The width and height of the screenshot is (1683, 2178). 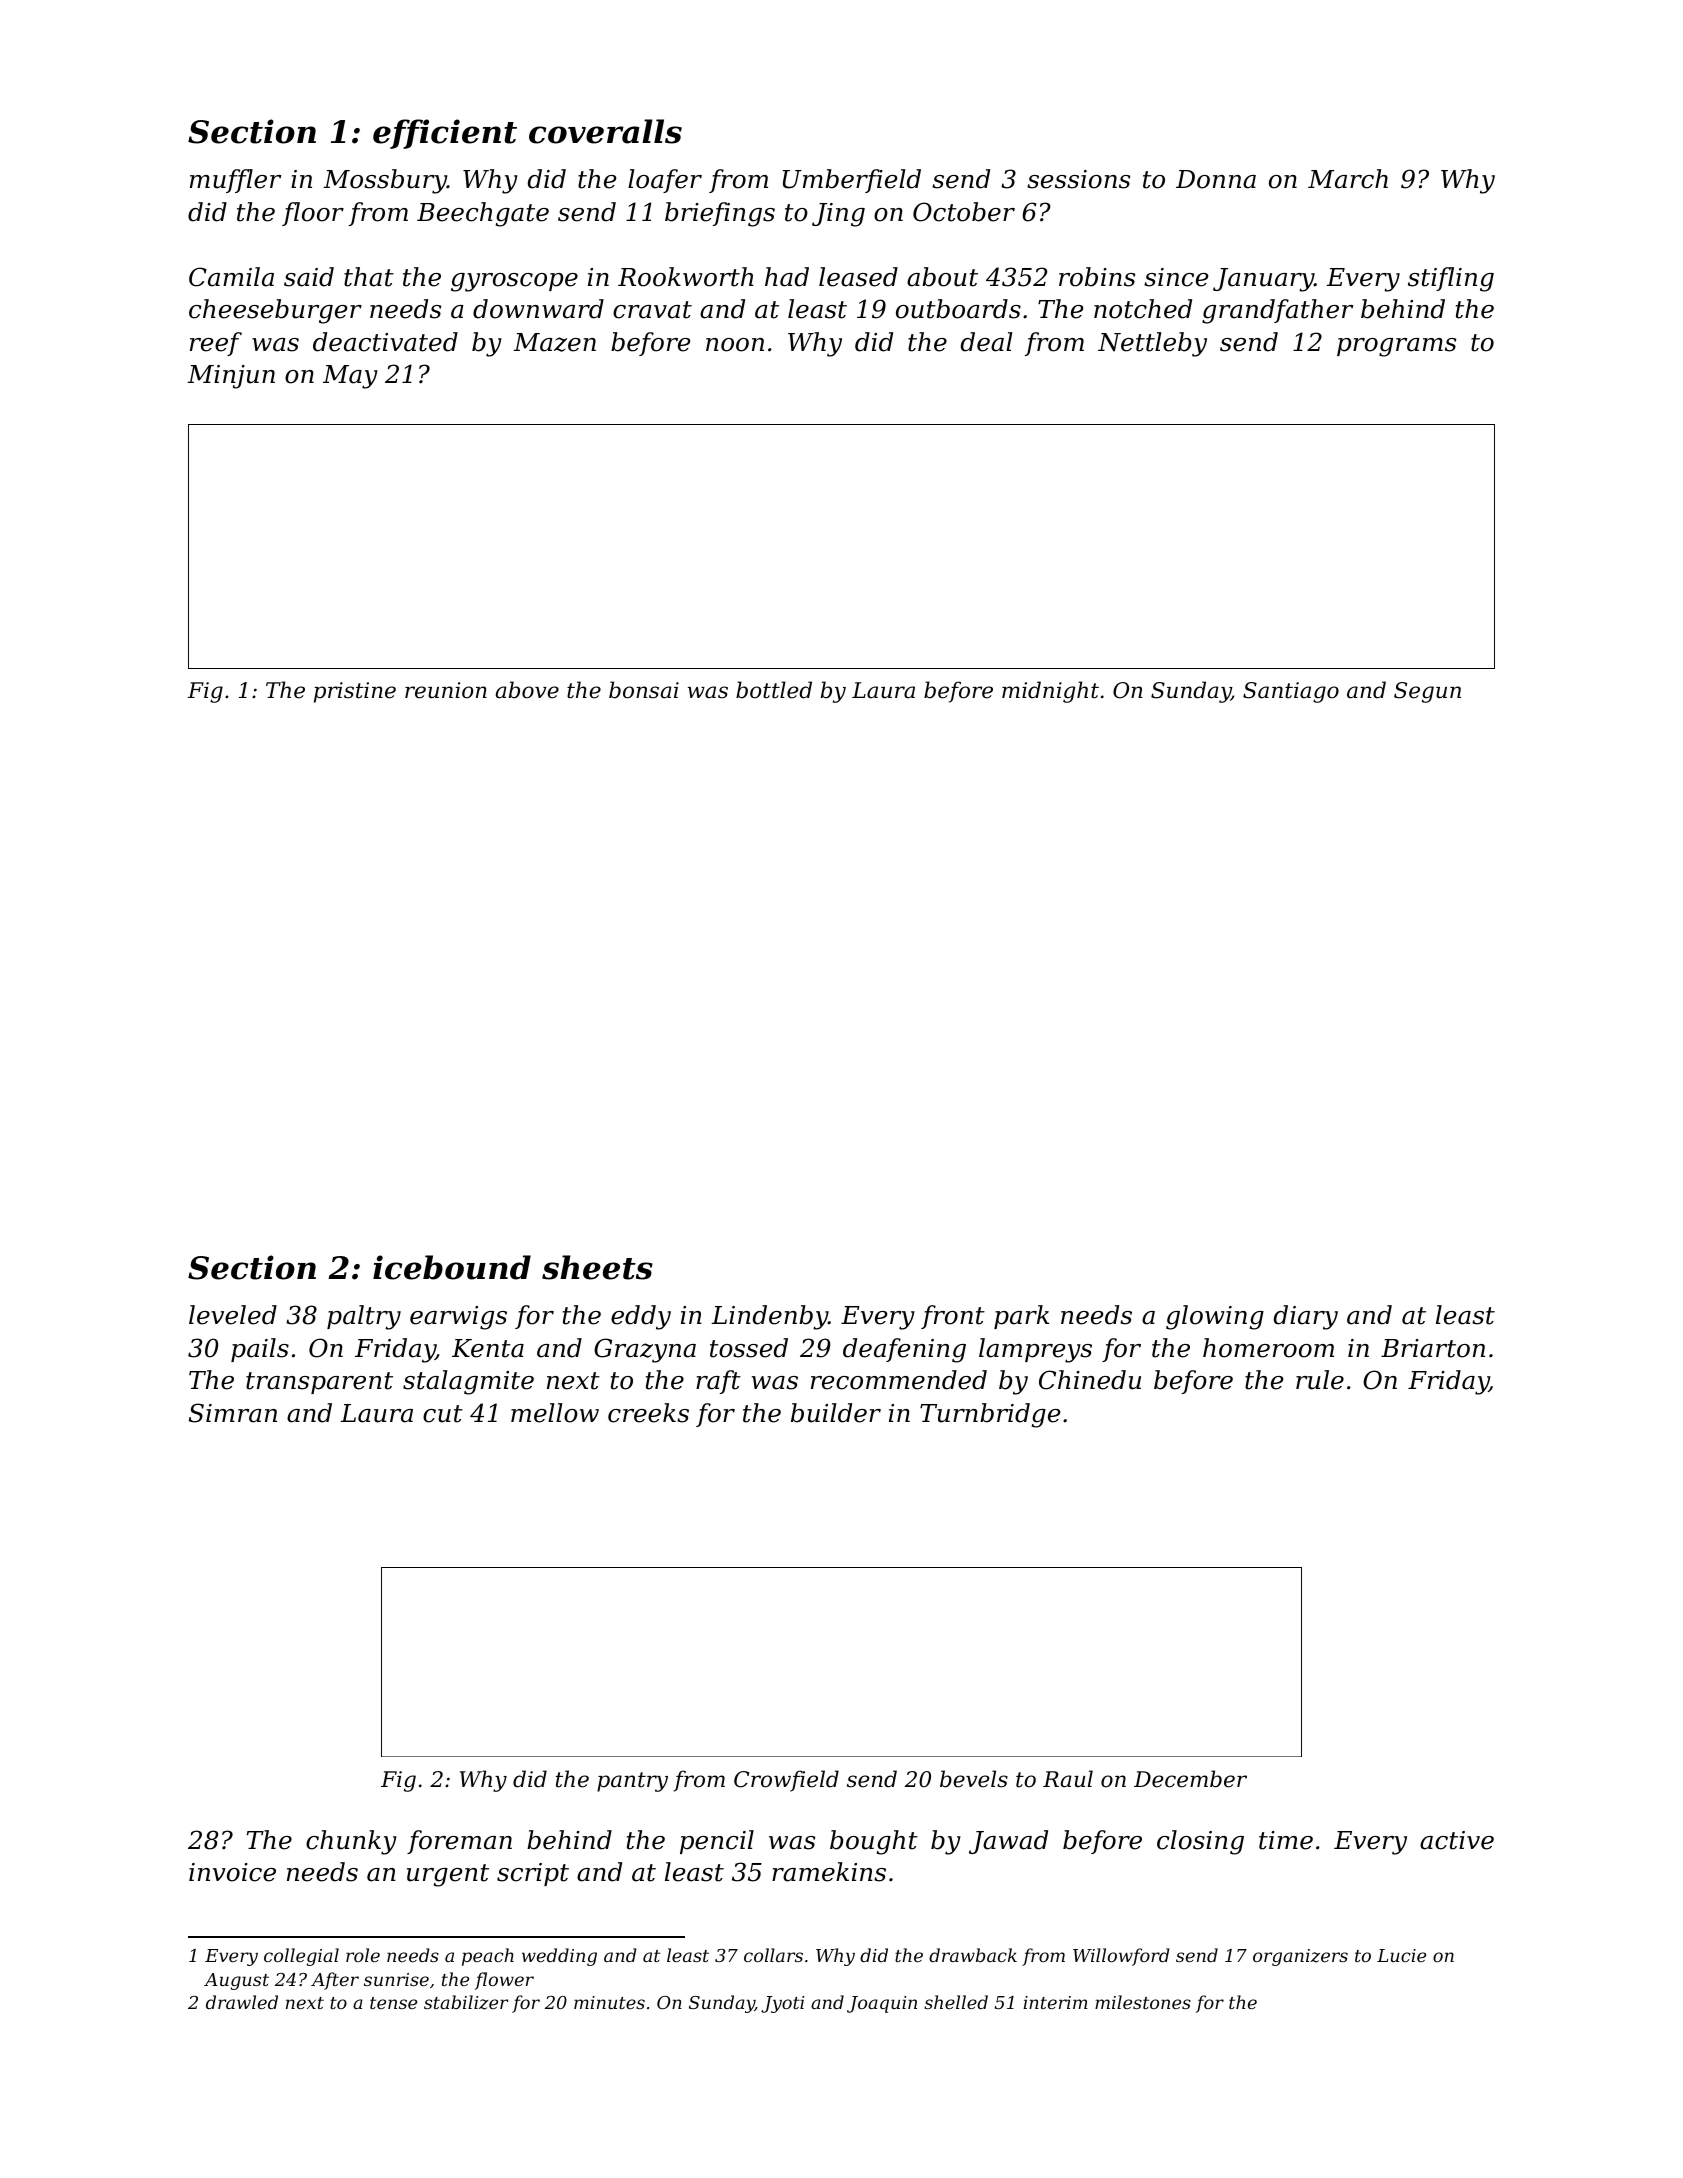 I want to click on leveled, so click(x=233, y=1315).
